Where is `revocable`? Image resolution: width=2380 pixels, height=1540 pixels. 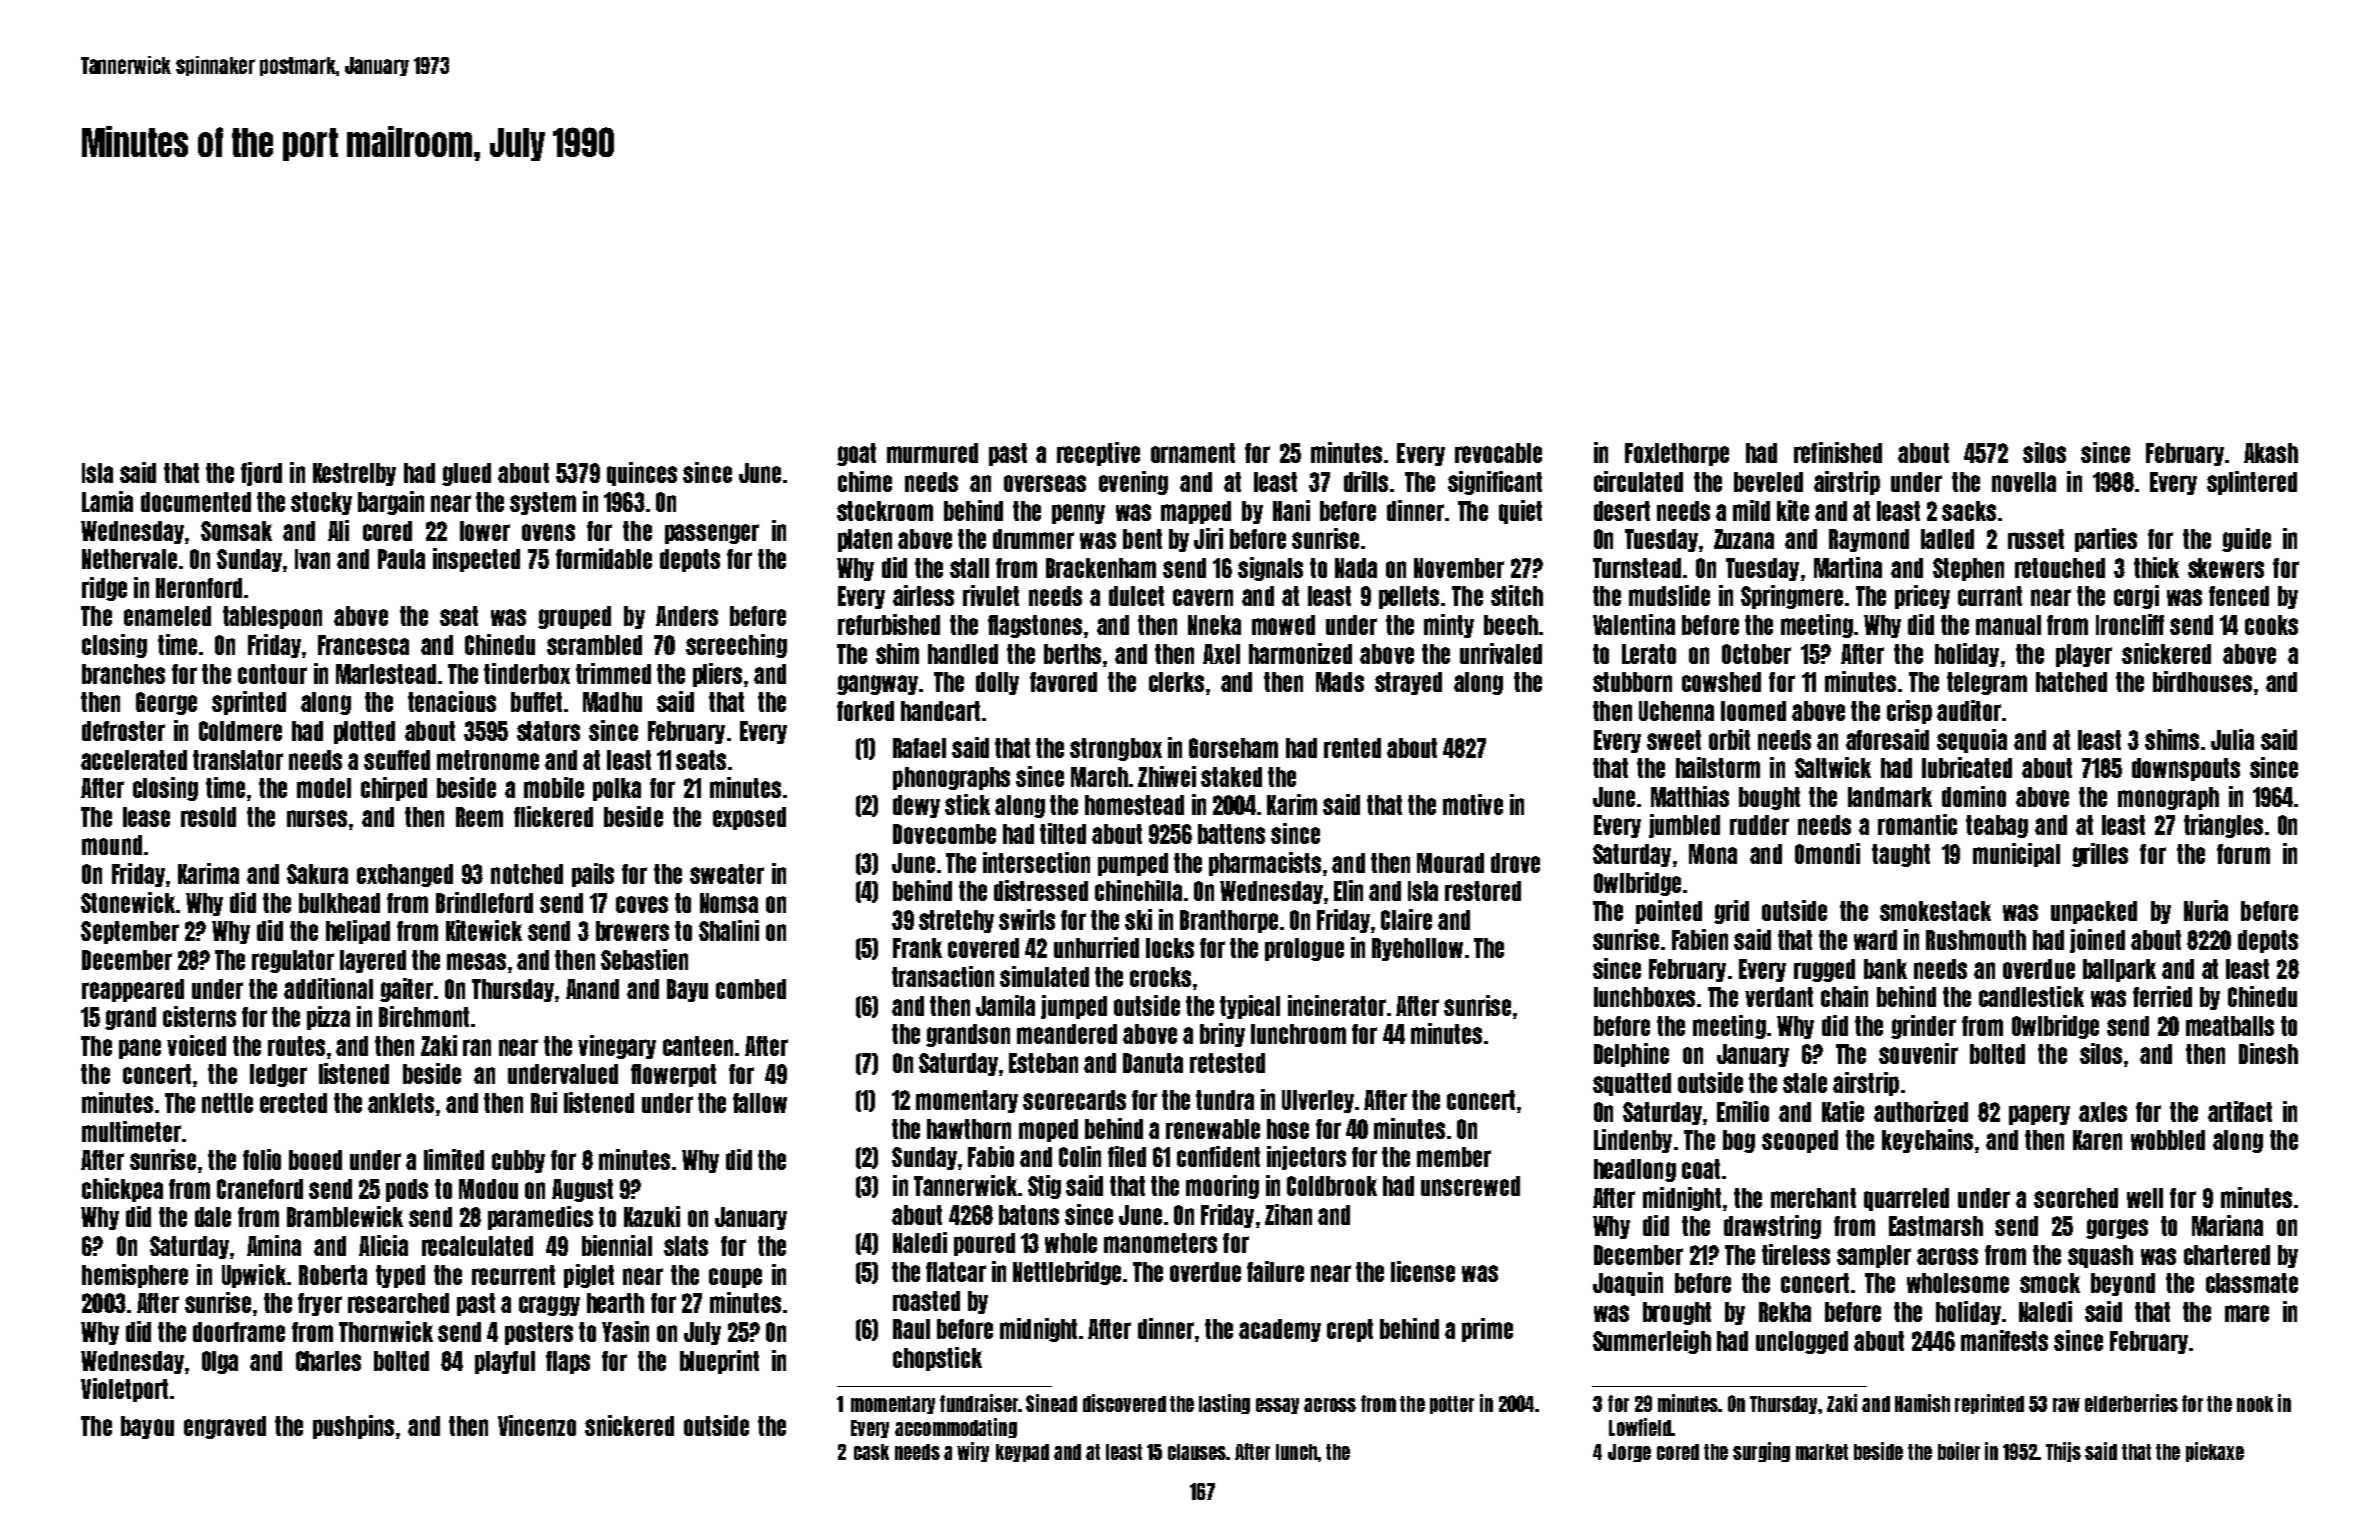
revocable is located at coordinates (1498, 453).
